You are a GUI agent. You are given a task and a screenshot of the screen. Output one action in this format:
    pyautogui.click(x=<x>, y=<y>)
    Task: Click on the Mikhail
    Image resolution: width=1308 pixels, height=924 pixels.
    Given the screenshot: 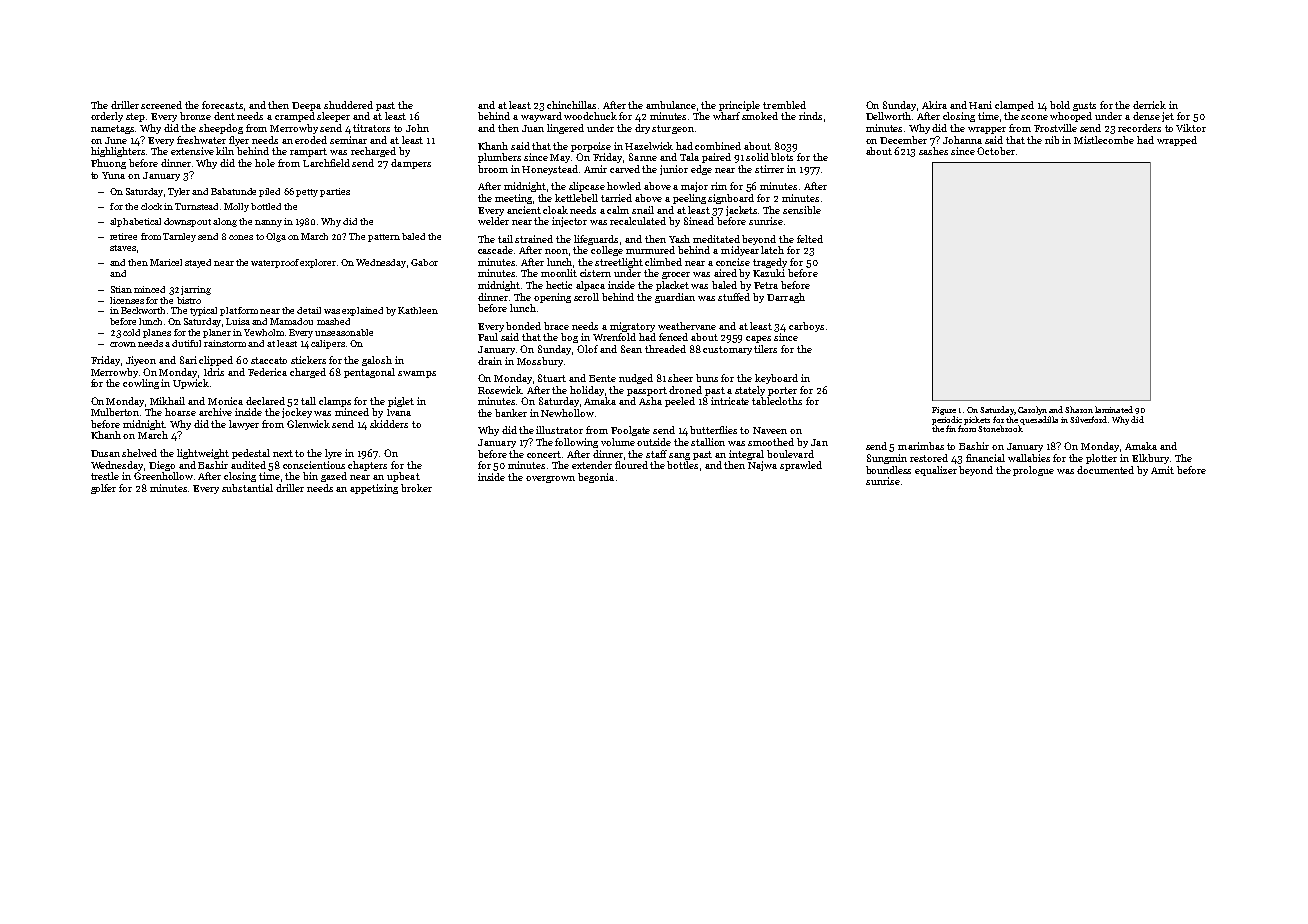 What is the action you would take?
    pyautogui.click(x=167, y=401)
